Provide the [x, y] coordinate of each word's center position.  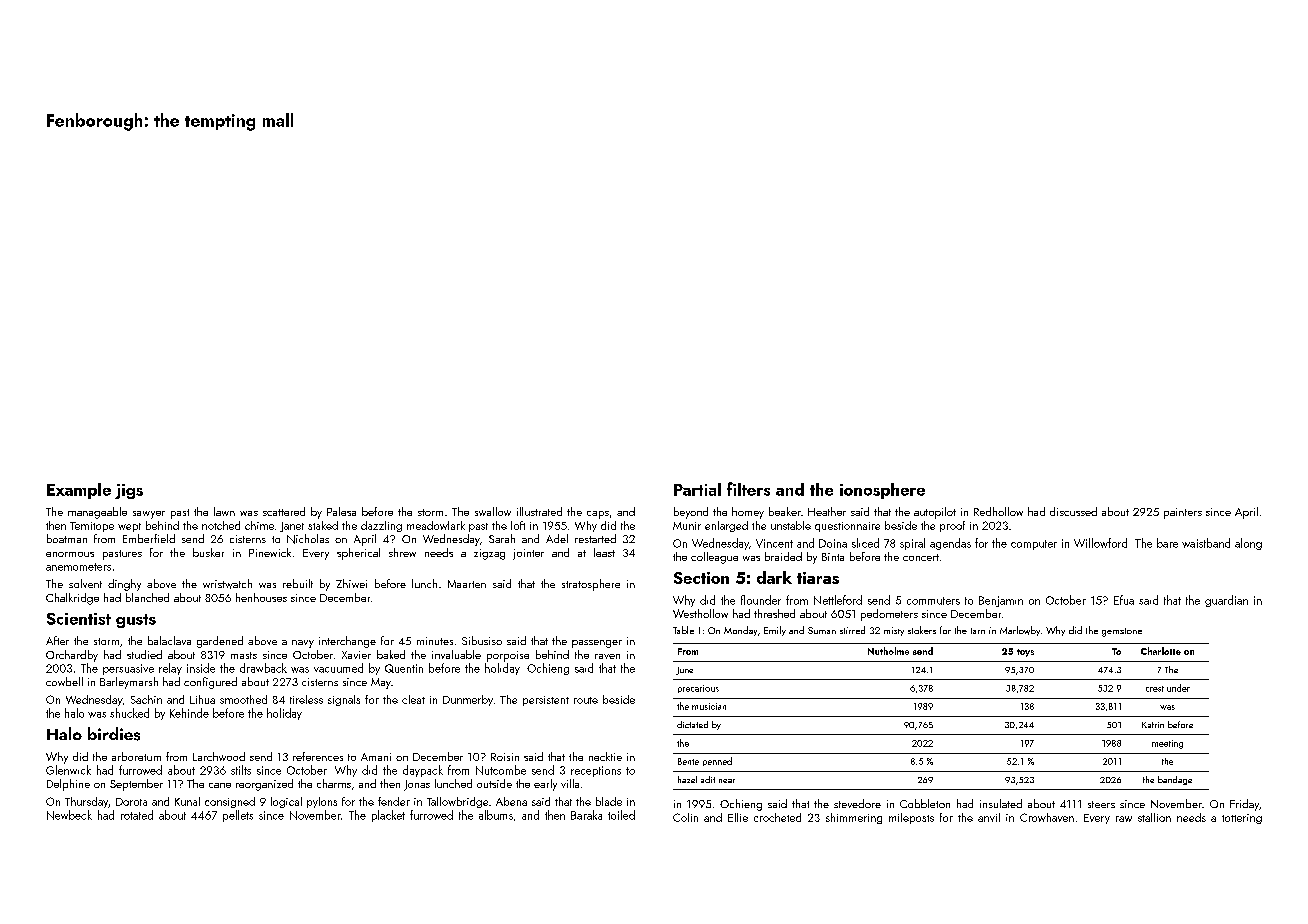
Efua [1124, 600]
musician [709, 706]
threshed [774, 613]
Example [79, 491]
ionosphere [882, 491]
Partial [697, 489]
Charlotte [1161, 651]
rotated [137, 815]
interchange [347, 642]
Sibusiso [482, 640]
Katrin [1153, 725]
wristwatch [227, 584]
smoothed [243, 699]
